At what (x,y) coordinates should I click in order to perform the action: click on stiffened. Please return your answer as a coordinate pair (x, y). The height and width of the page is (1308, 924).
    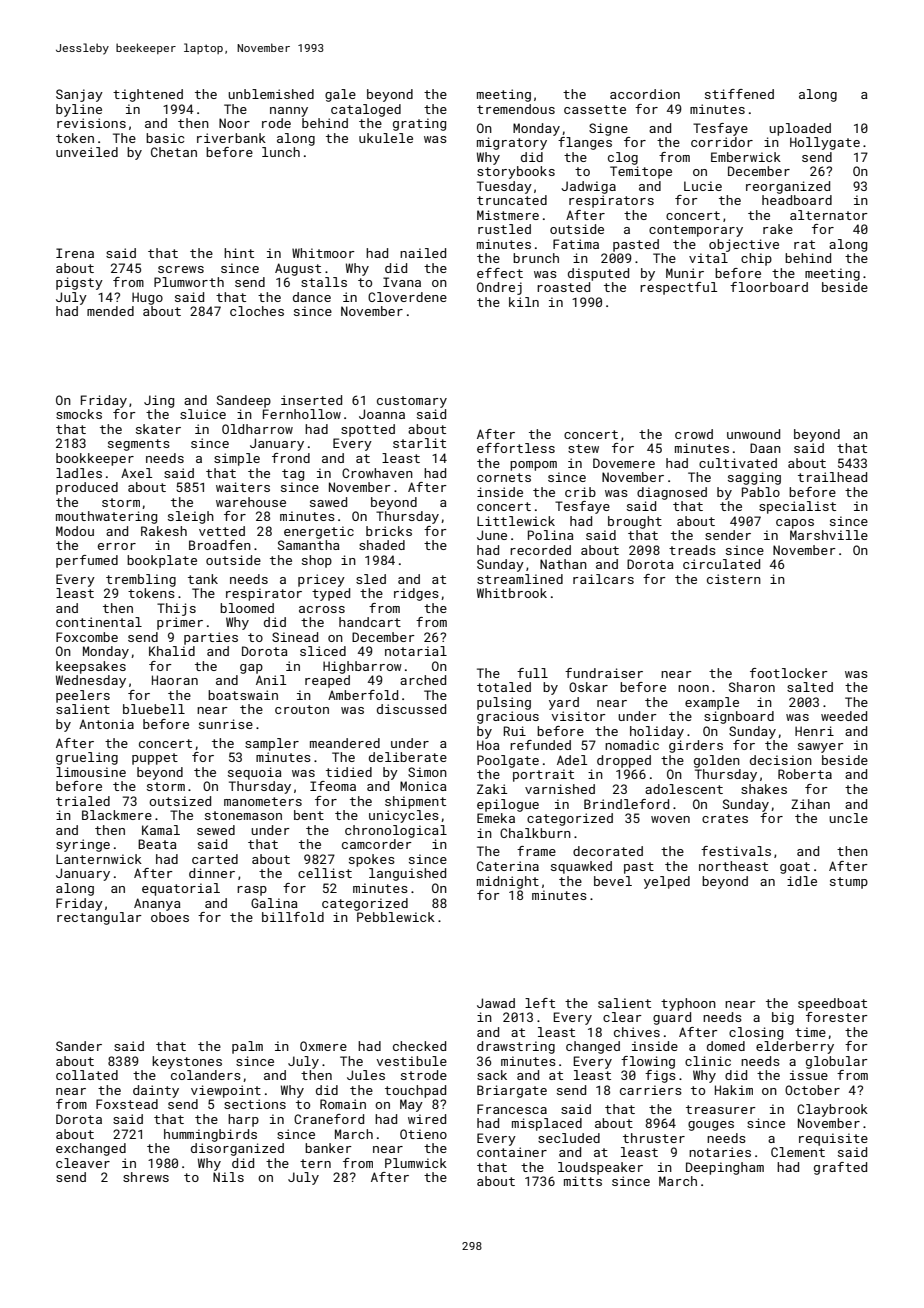
    Looking at the image, I should click on (739, 94).
